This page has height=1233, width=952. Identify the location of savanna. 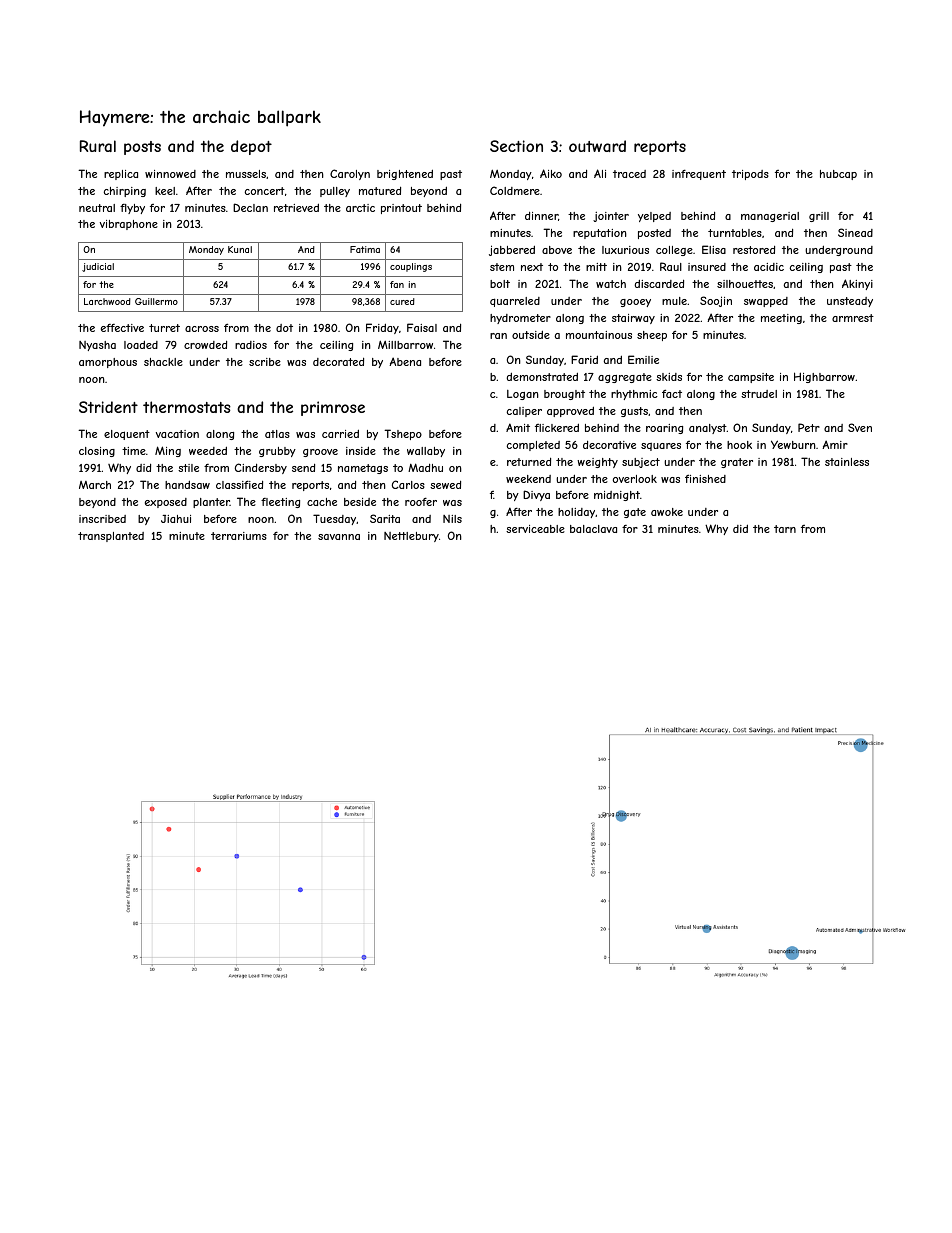
(339, 537).
